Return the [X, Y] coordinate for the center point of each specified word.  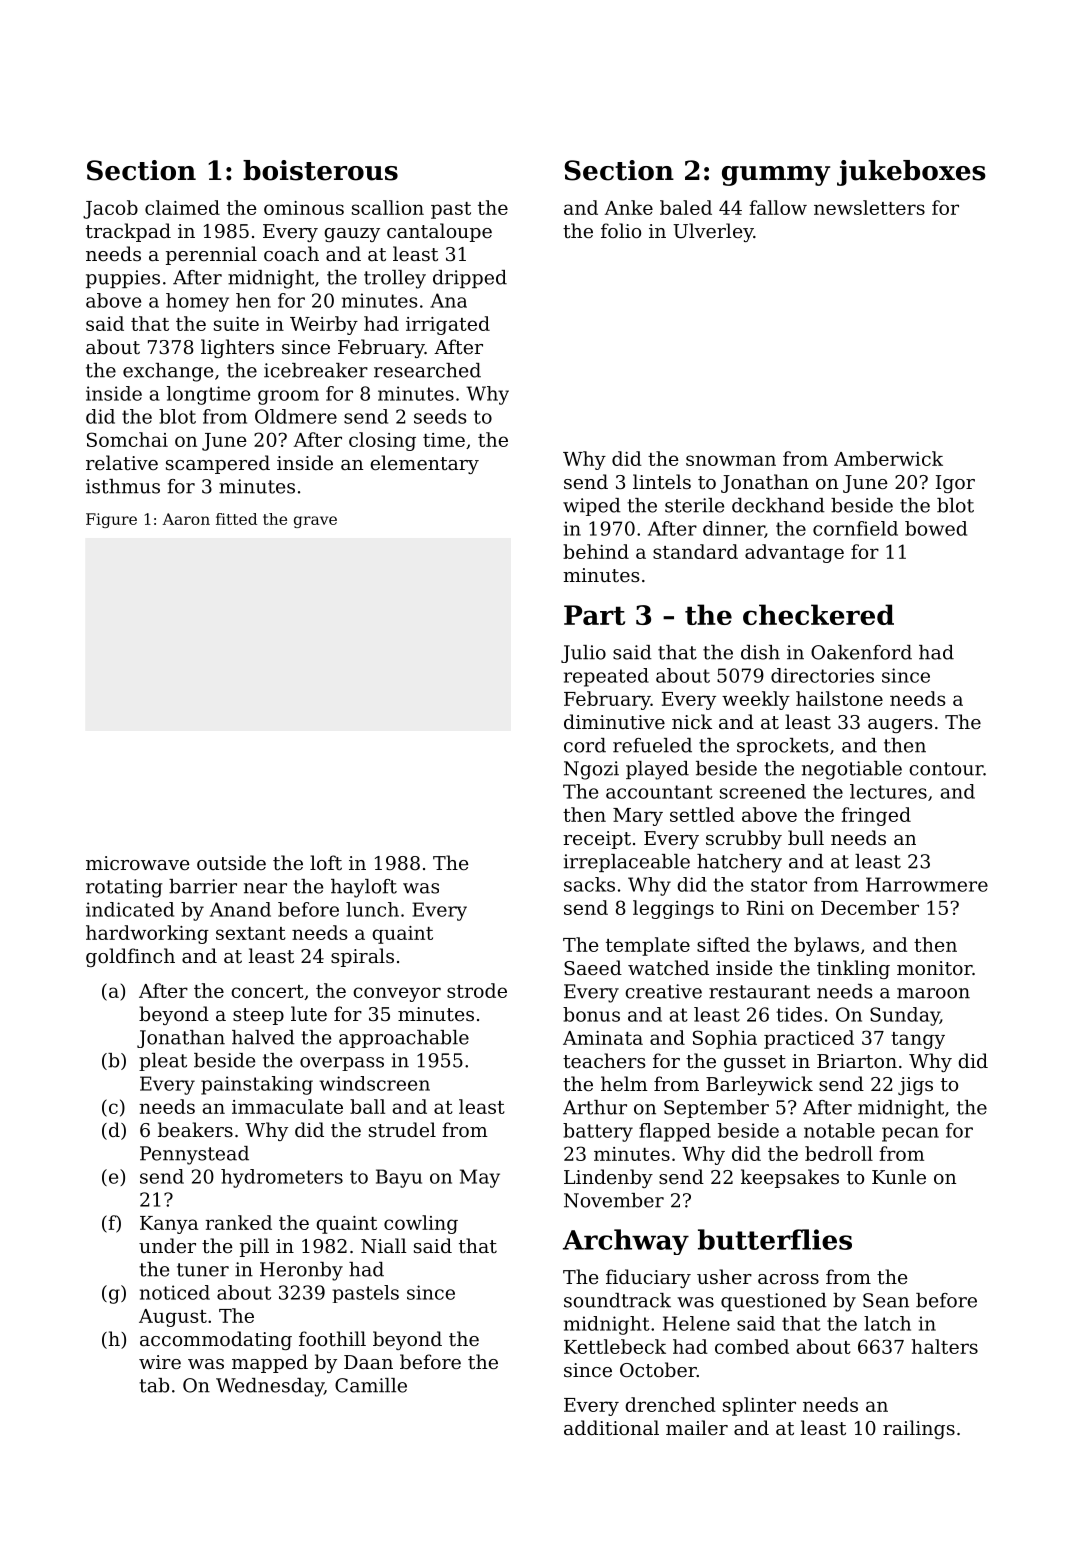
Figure [111, 520]
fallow [778, 207]
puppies [123, 279]
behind [596, 551]
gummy [776, 176]
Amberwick [888, 458]
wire [160, 1362]
